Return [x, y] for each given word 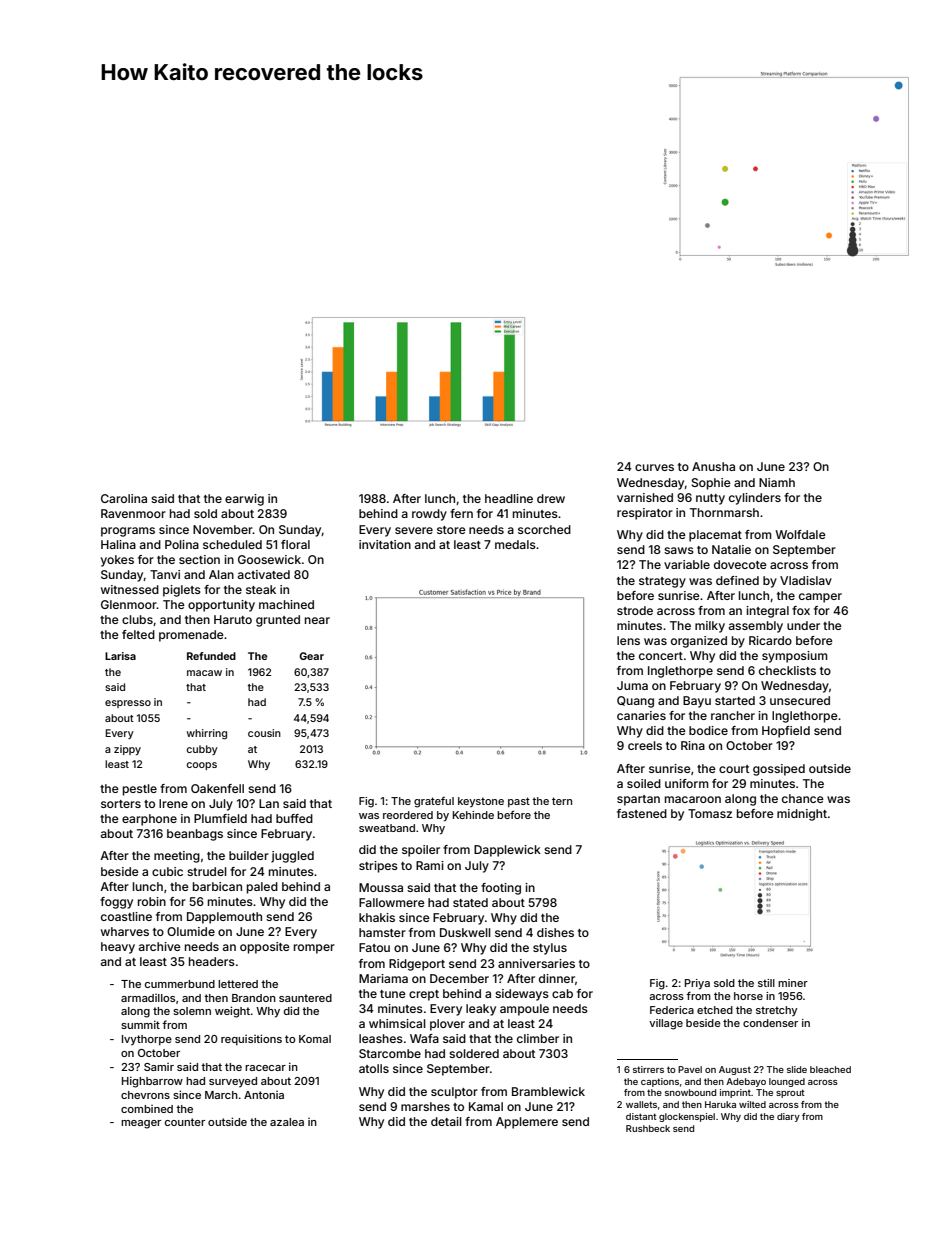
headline [509, 498]
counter [185, 1122]
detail [446, 1121]
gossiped [779, 770]
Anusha [713, 466]
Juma [632, 685]
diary [788, 1117]
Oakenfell [217, 788]
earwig [244, 500]
